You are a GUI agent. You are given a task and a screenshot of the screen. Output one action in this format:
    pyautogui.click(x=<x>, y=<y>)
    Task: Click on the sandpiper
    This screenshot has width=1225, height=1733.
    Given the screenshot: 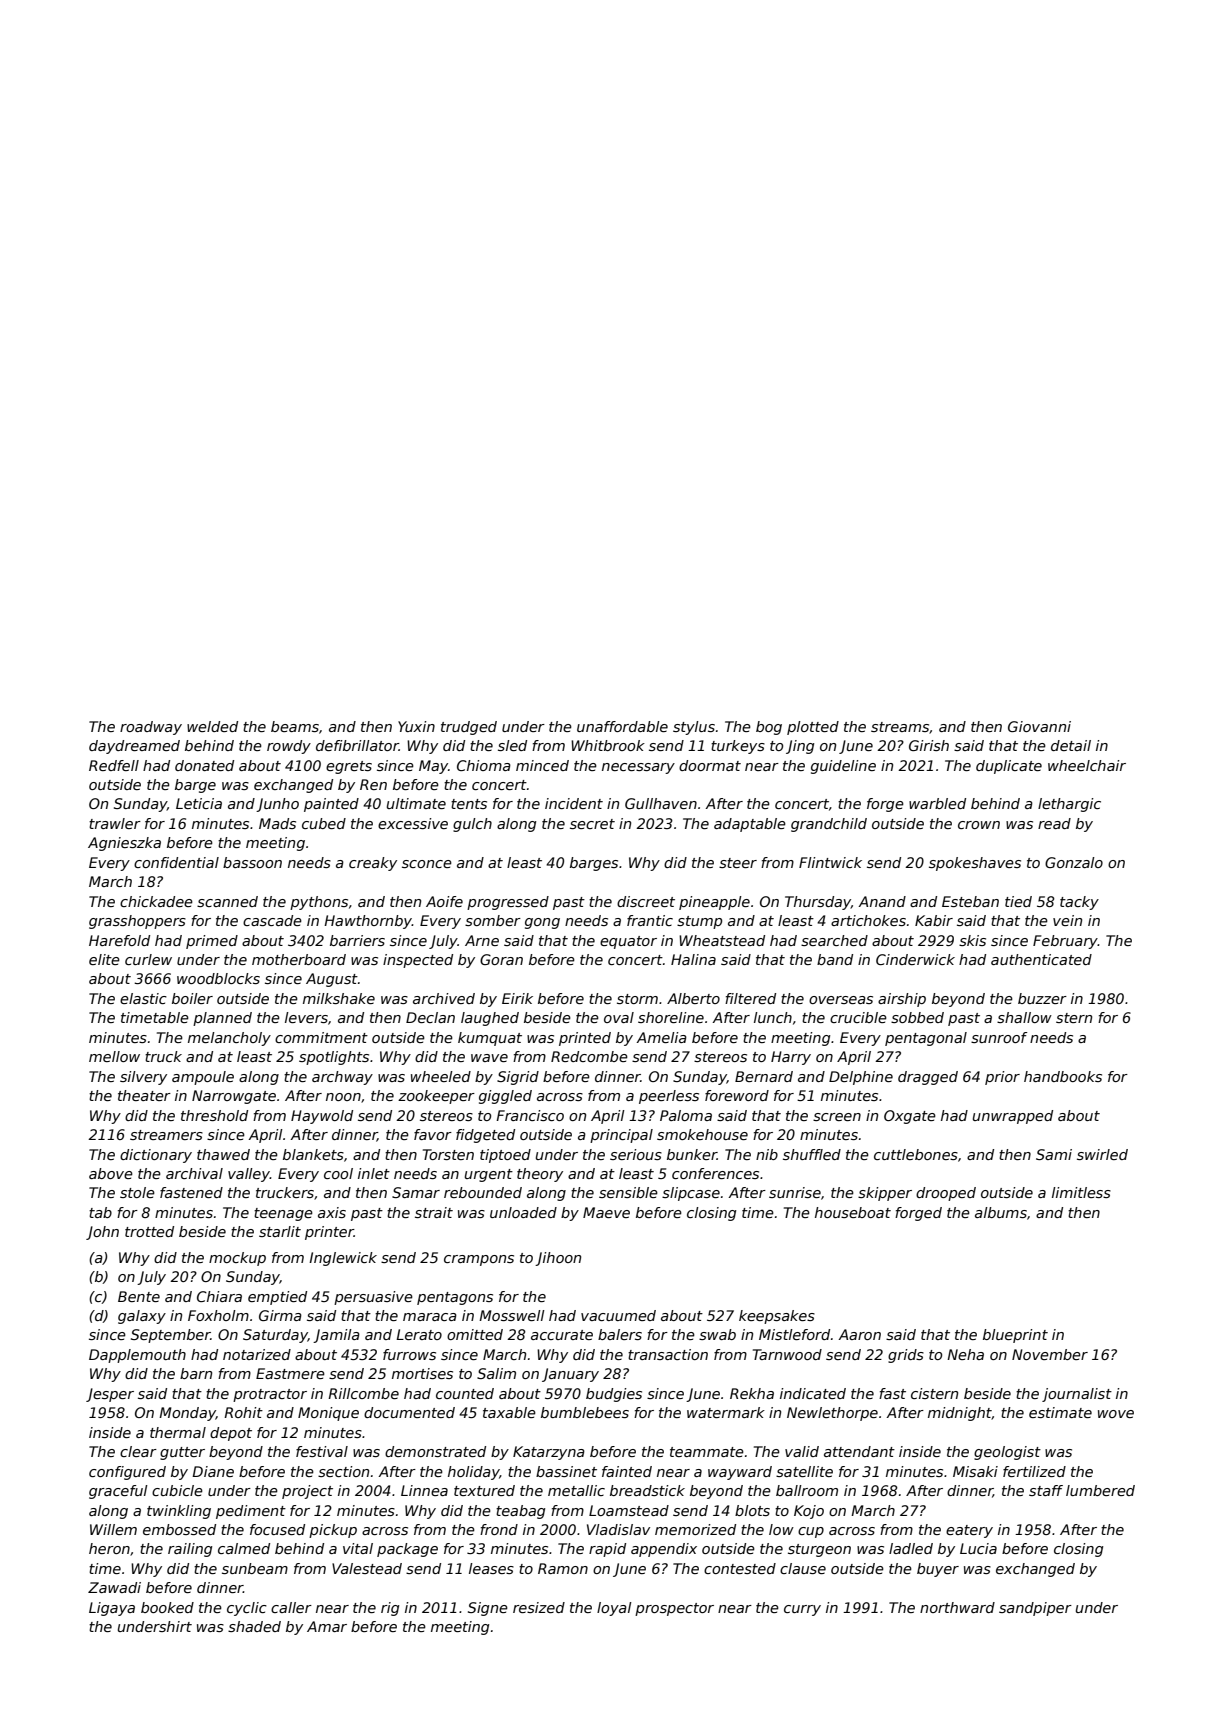 What is the action you would take?
    pyautogui.click(x=1035, y=1609)
